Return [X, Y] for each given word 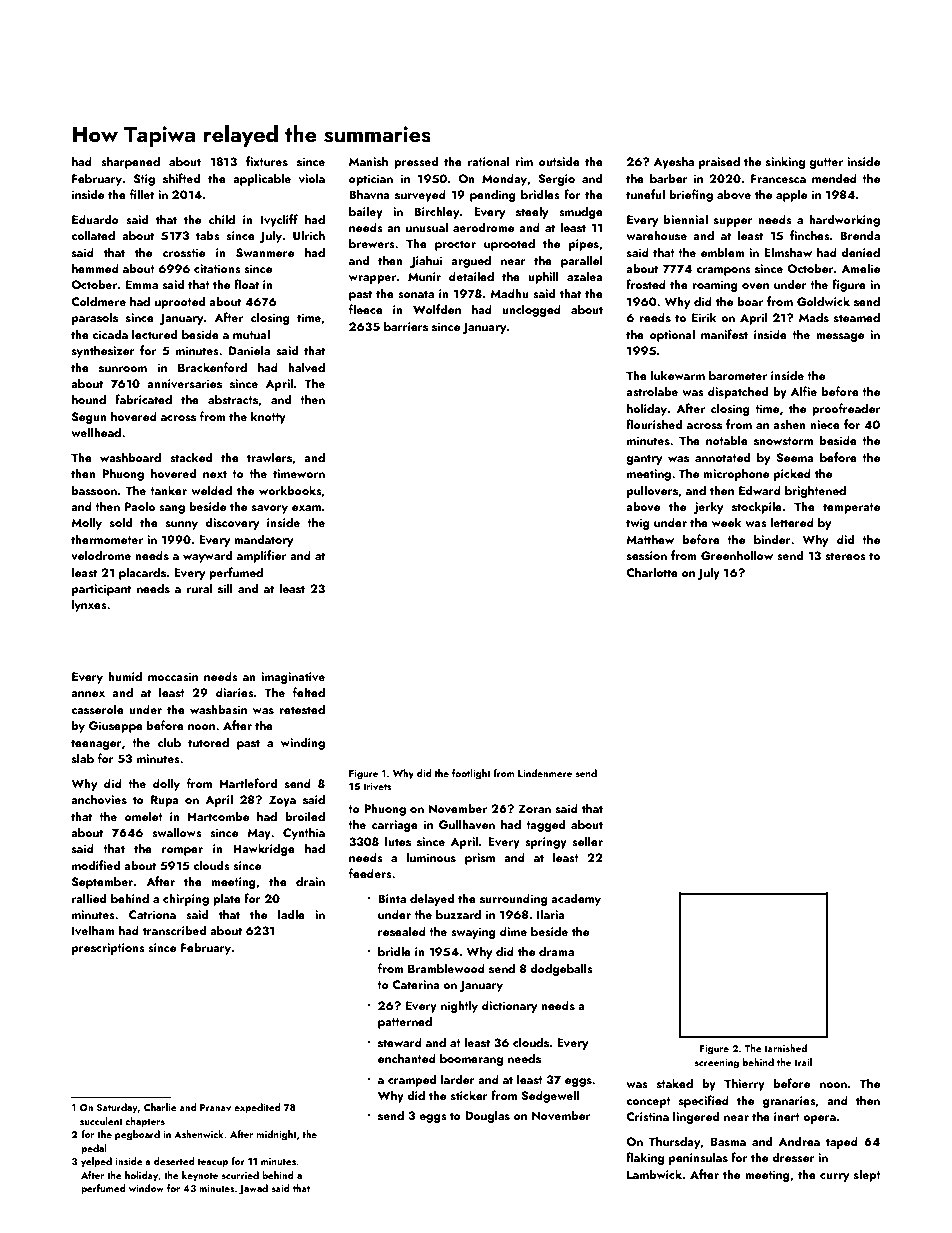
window [146, 1188]
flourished [654, 424]
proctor [455, 245]
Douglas [487, 1116]
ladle [291, 914]
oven [755, 286]
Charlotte [652, 572]
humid [125, 676]
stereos [845, 556]
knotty [268, 417]
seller [587, 841]
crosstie [184, 252]
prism [480, 859]
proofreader [846, 409]
